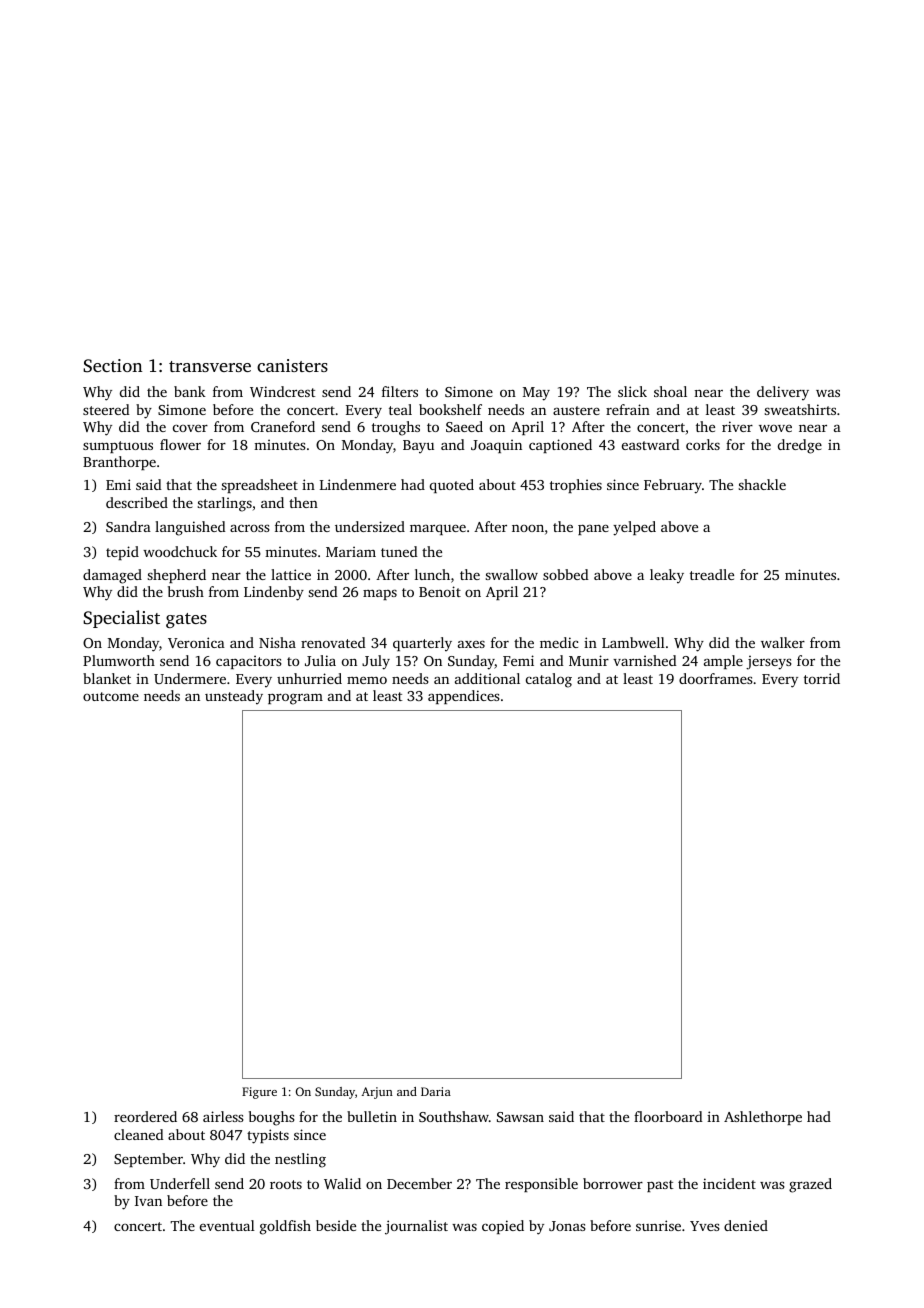  I want to click on Arjun, so click(377, 1093).
